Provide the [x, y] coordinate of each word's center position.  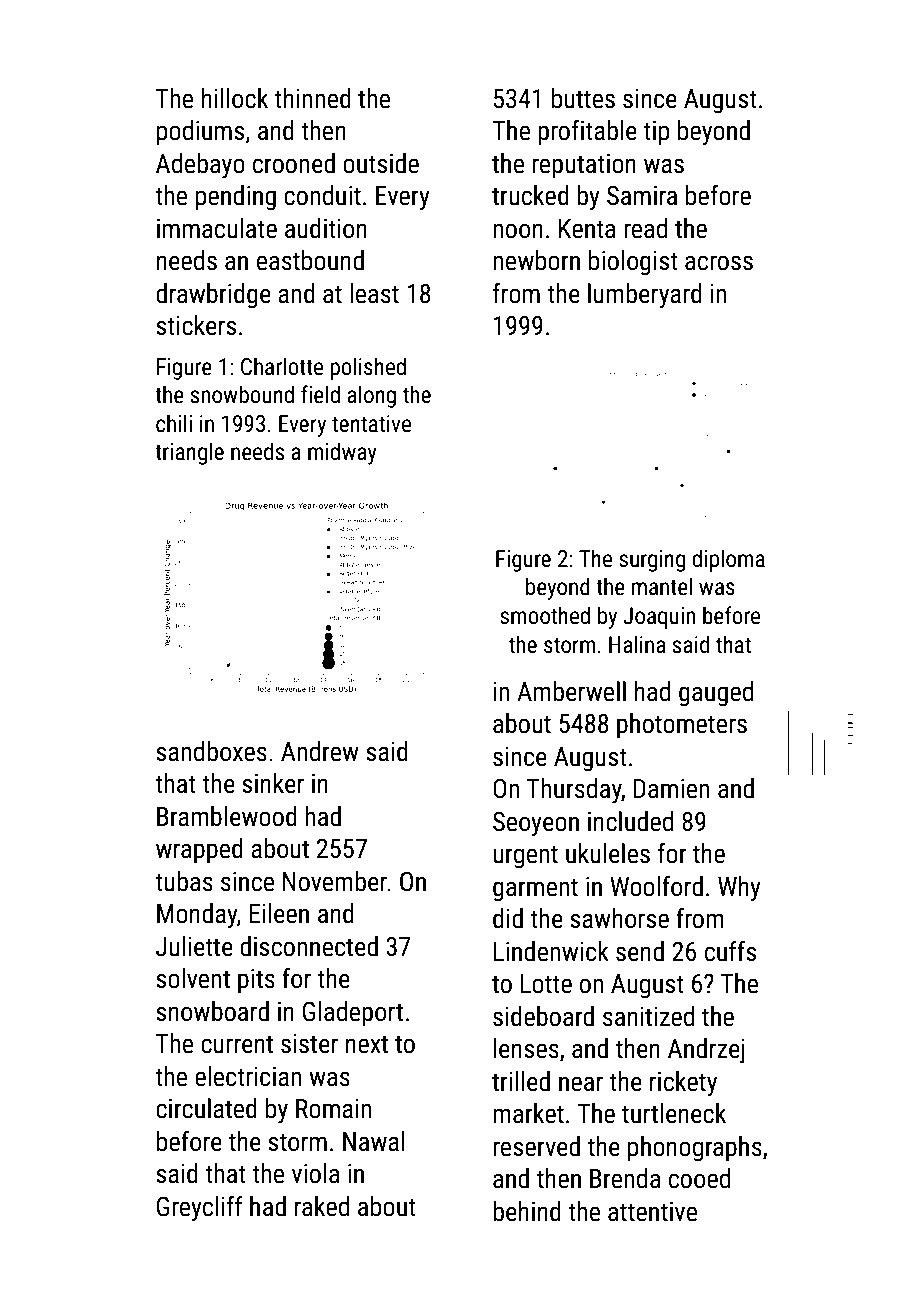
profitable [587, 133]
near [581, 1084]
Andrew [320, 751]
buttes [583, 98]
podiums [200, 133]
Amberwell [571, 691]
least [374, 293]
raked [322, 1206]
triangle [189, 453]
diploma [728, 560]
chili [174, 423]
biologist [633, 263]
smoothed [545, 615]
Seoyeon [536, 824]
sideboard [543, 1016]
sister [309, 1044]
